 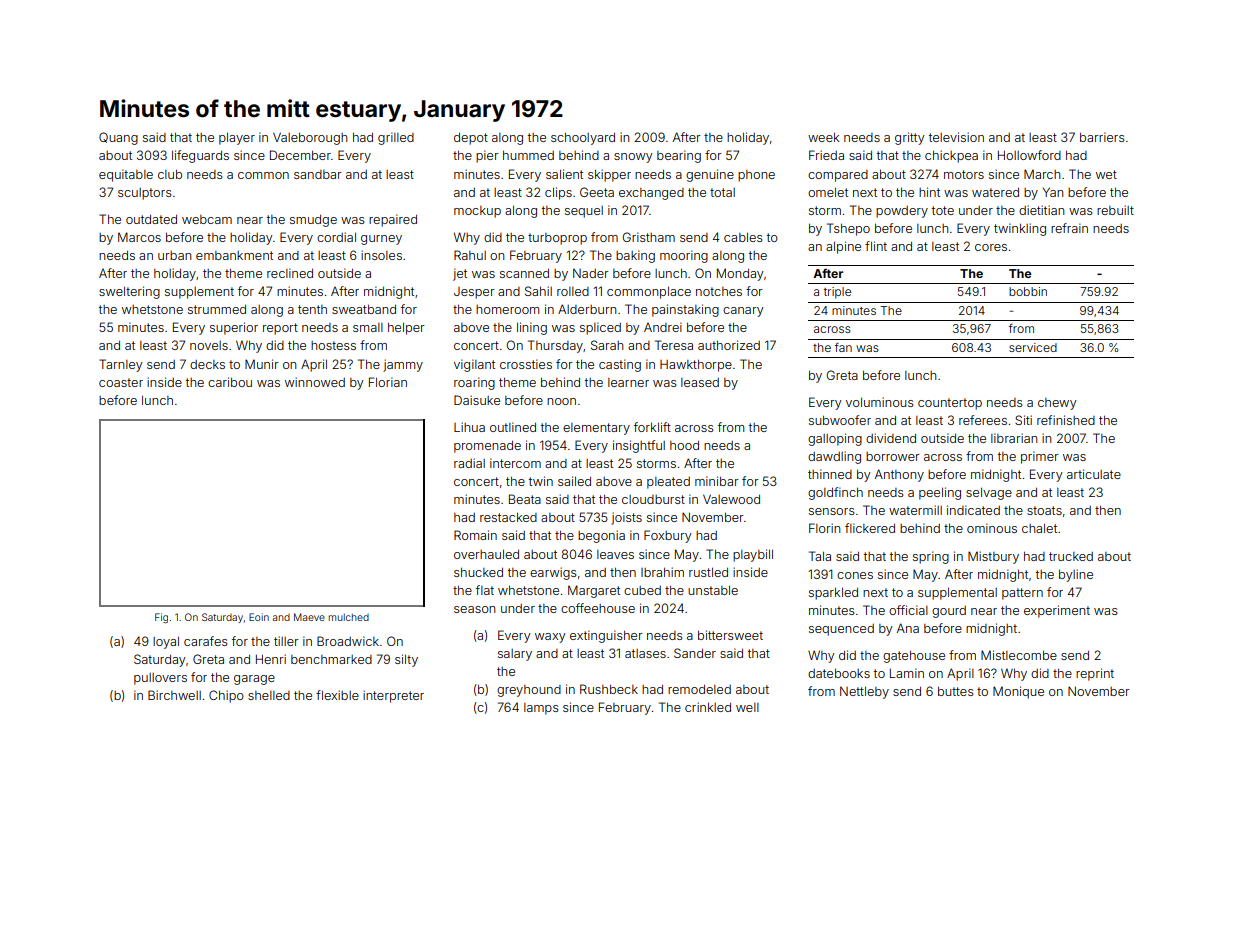 What do you see at coordinates (406, 660) in the page?
I see `silty` at bounding box center [406, 660].
